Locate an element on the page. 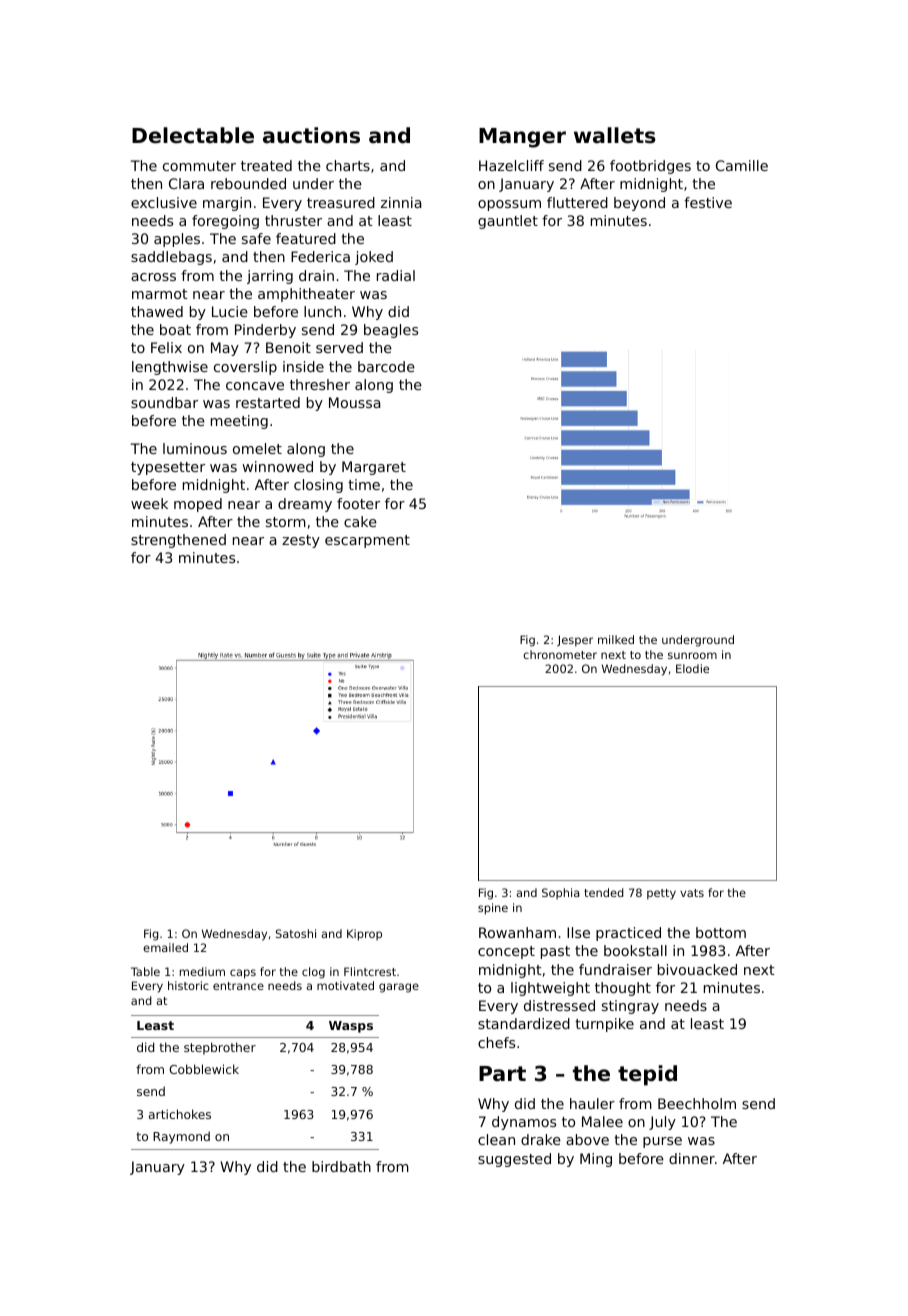 The height and width of the image is (1316, 908). artichokes is located at coordinates (180, 1114).
